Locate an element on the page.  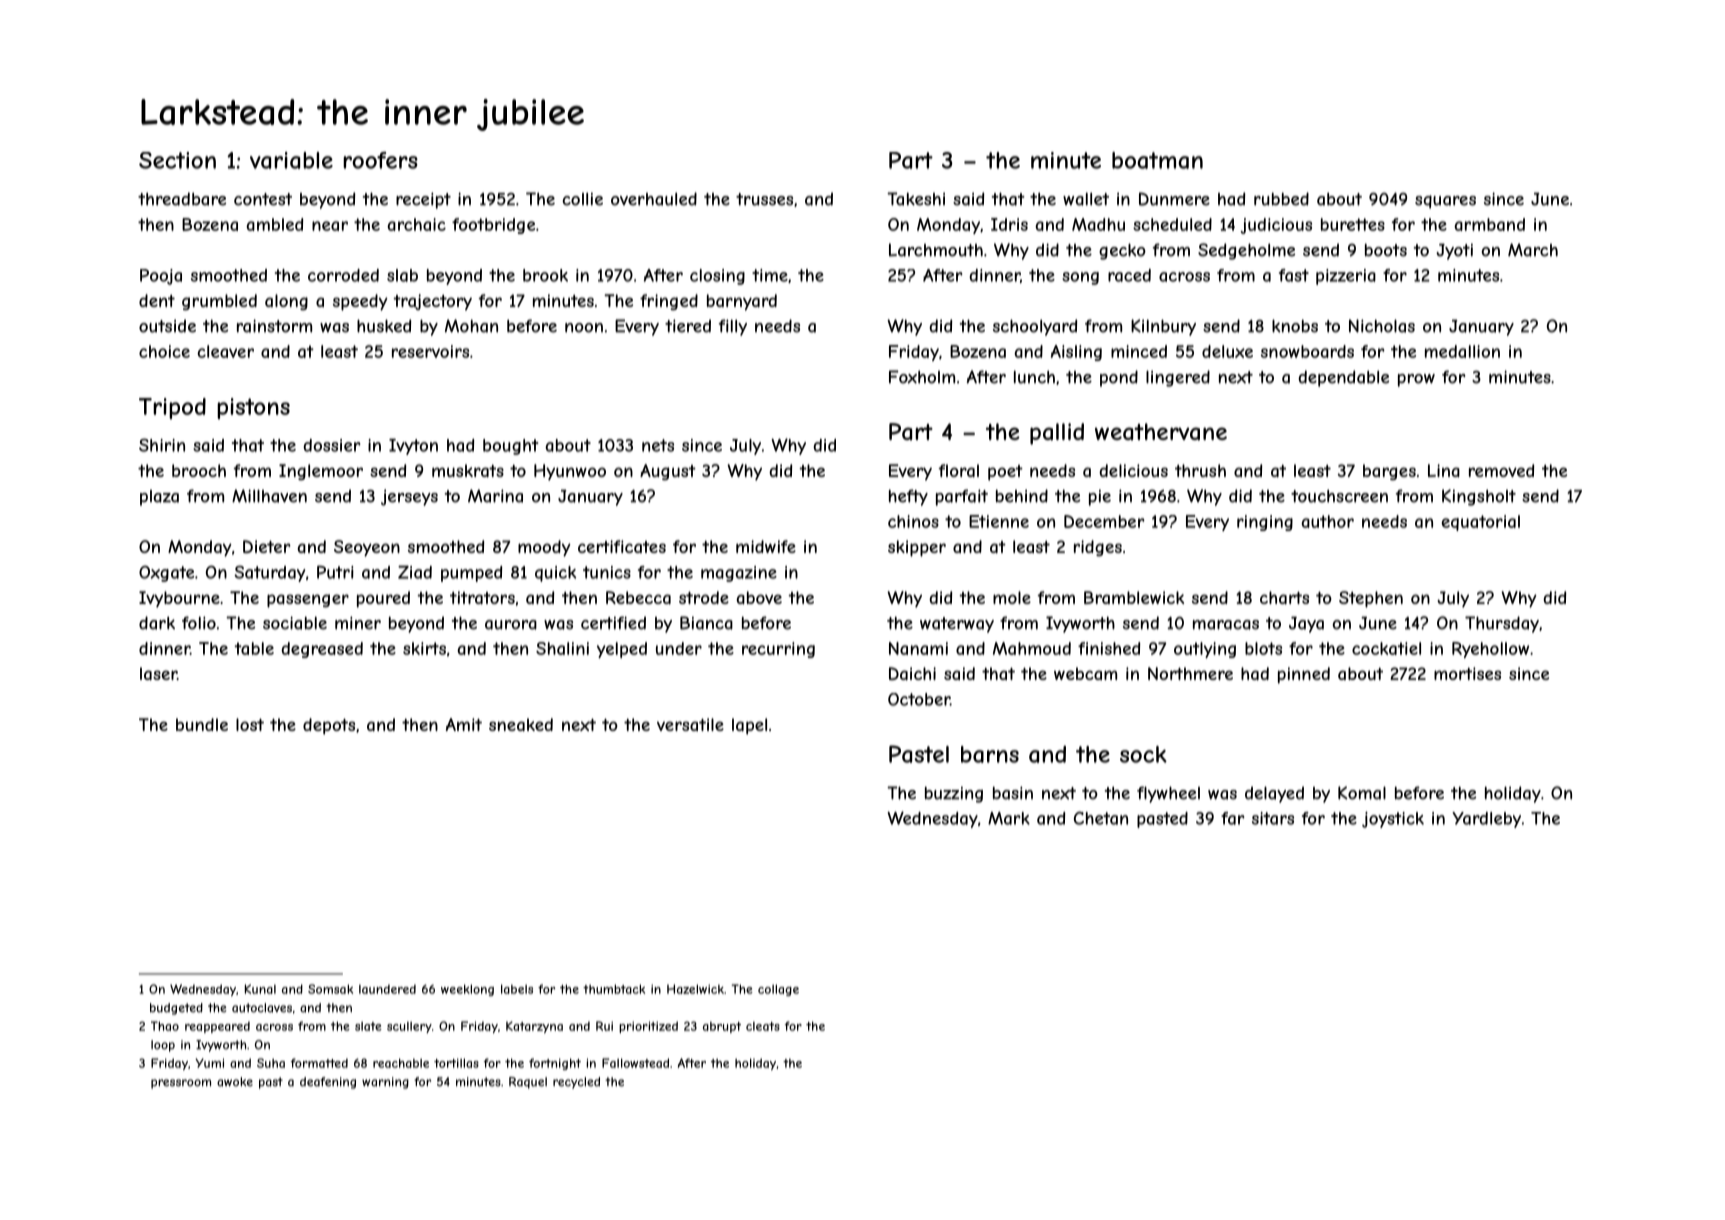
joystick is located at coordinates (1393, 820).
